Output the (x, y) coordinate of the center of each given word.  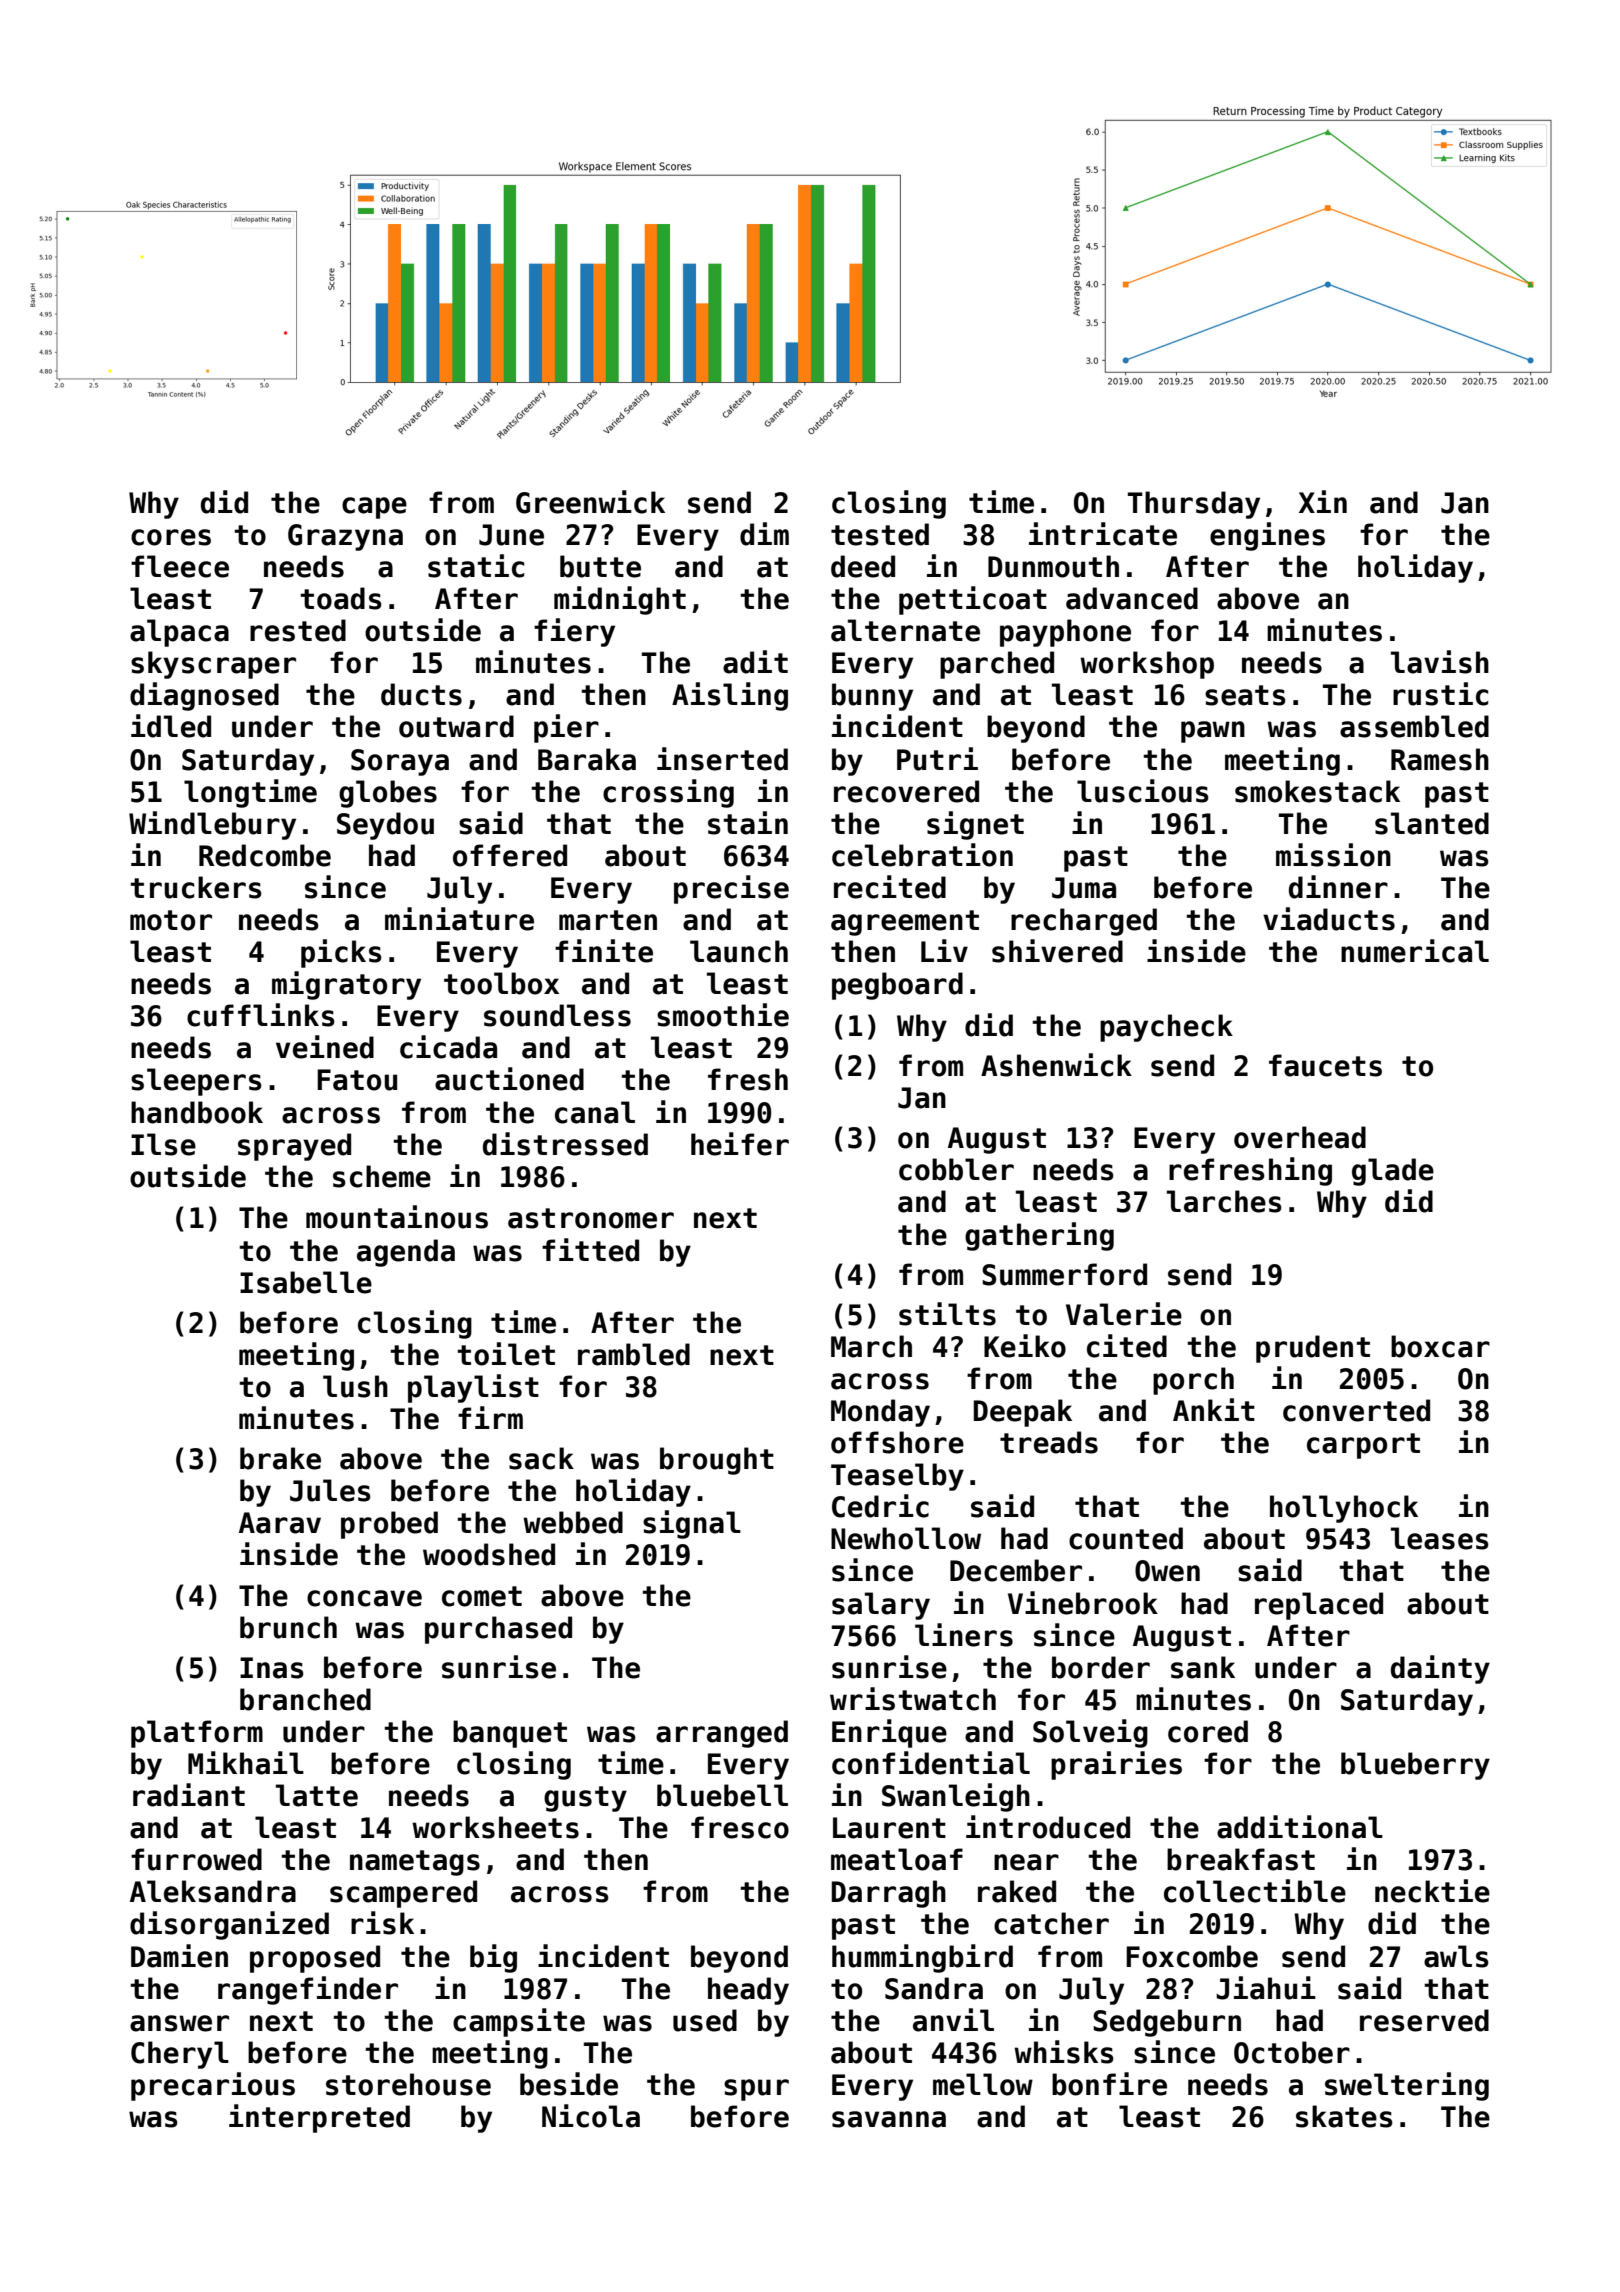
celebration (922, 855)
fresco (740, 1827)
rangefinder (308, 1990)
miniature (459, 919)
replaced (1319, 1606)
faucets (1325, 1065)
